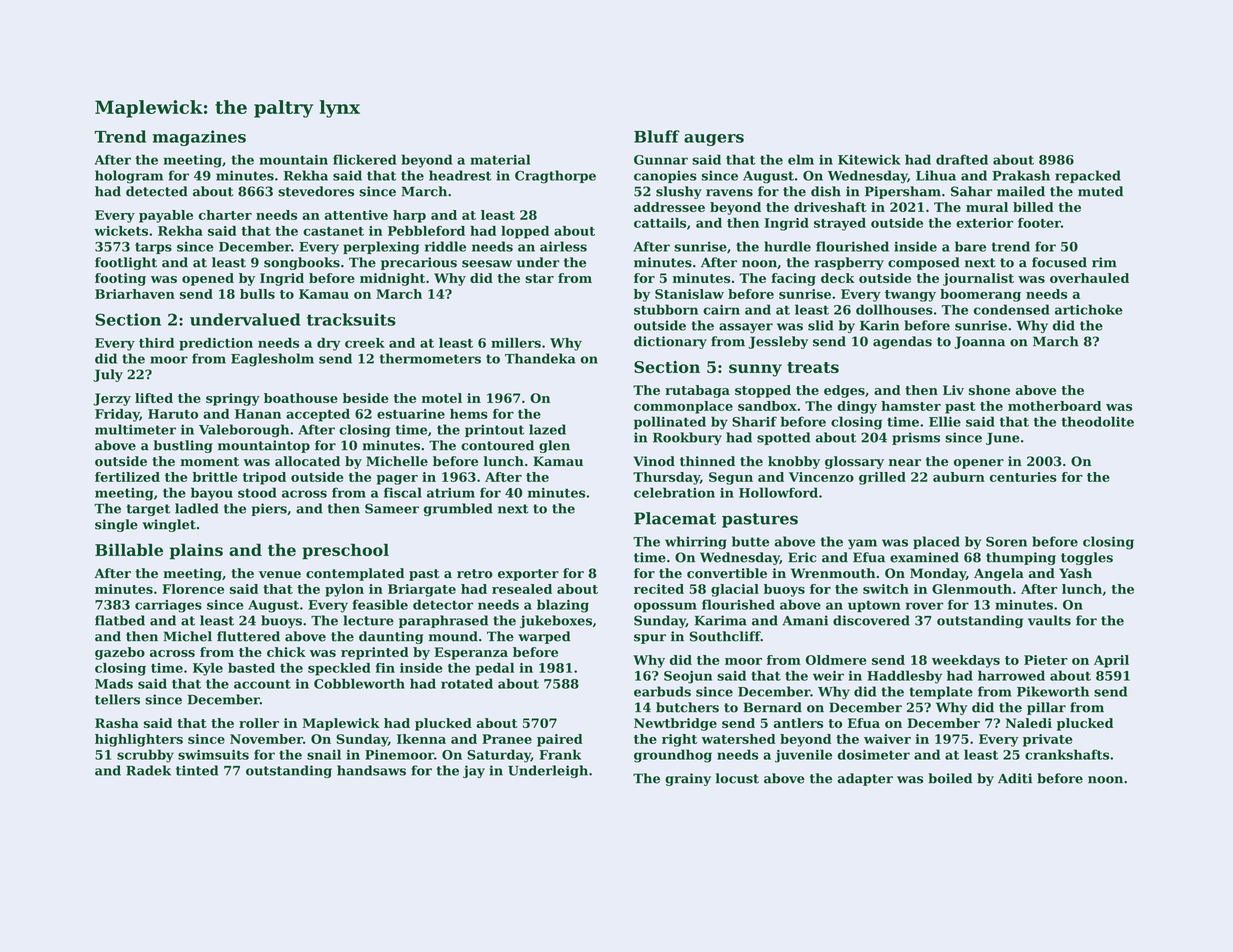  I want to click on lopped, so click(525, 232).
